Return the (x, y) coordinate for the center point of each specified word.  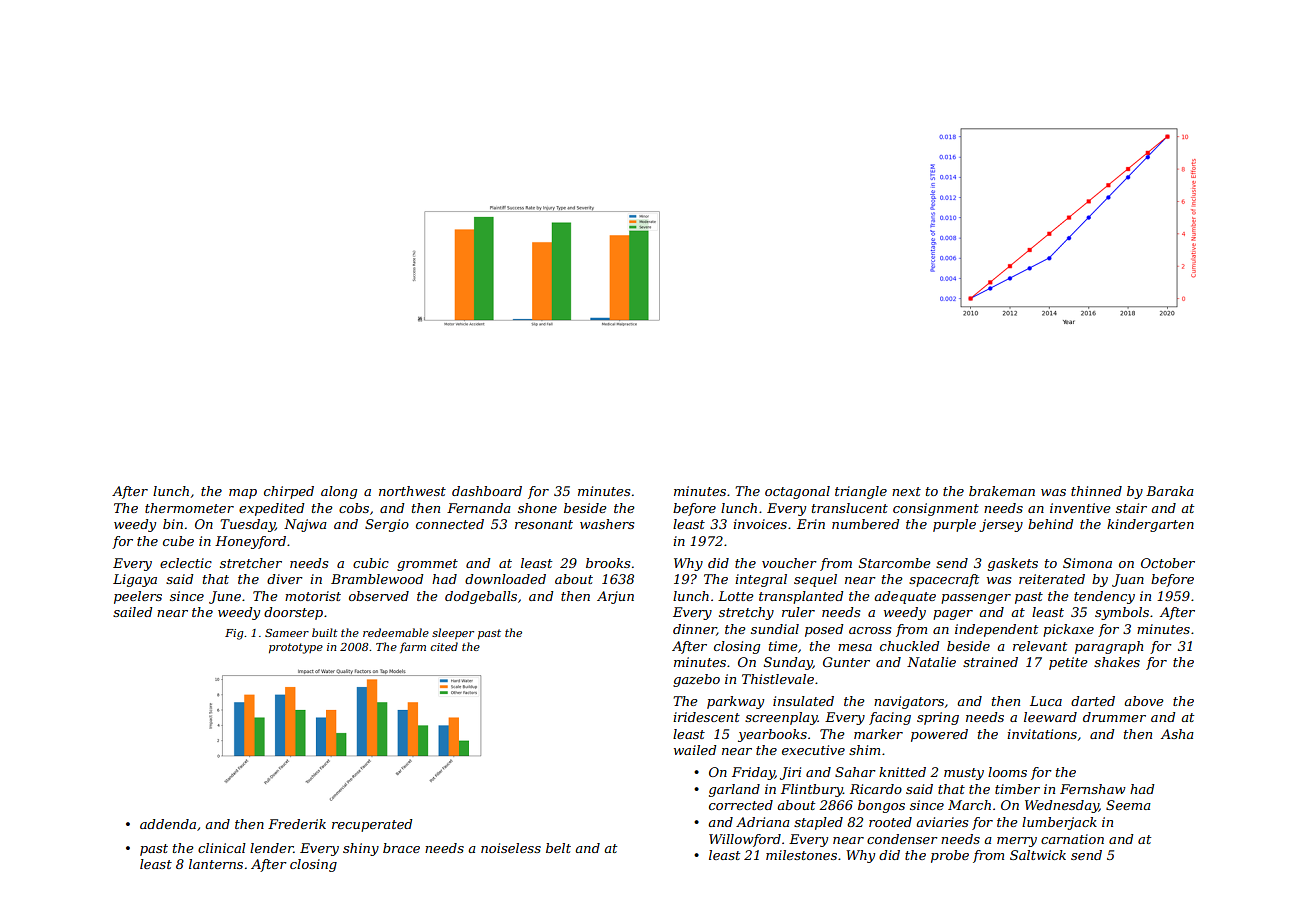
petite (1068, 663)
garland (734, 790)
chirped (289, 492)
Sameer (287, 633)
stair (1131, 508)
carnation (1072, 839)
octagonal (797, 492)
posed (824, 630)
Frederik (297, 824)
